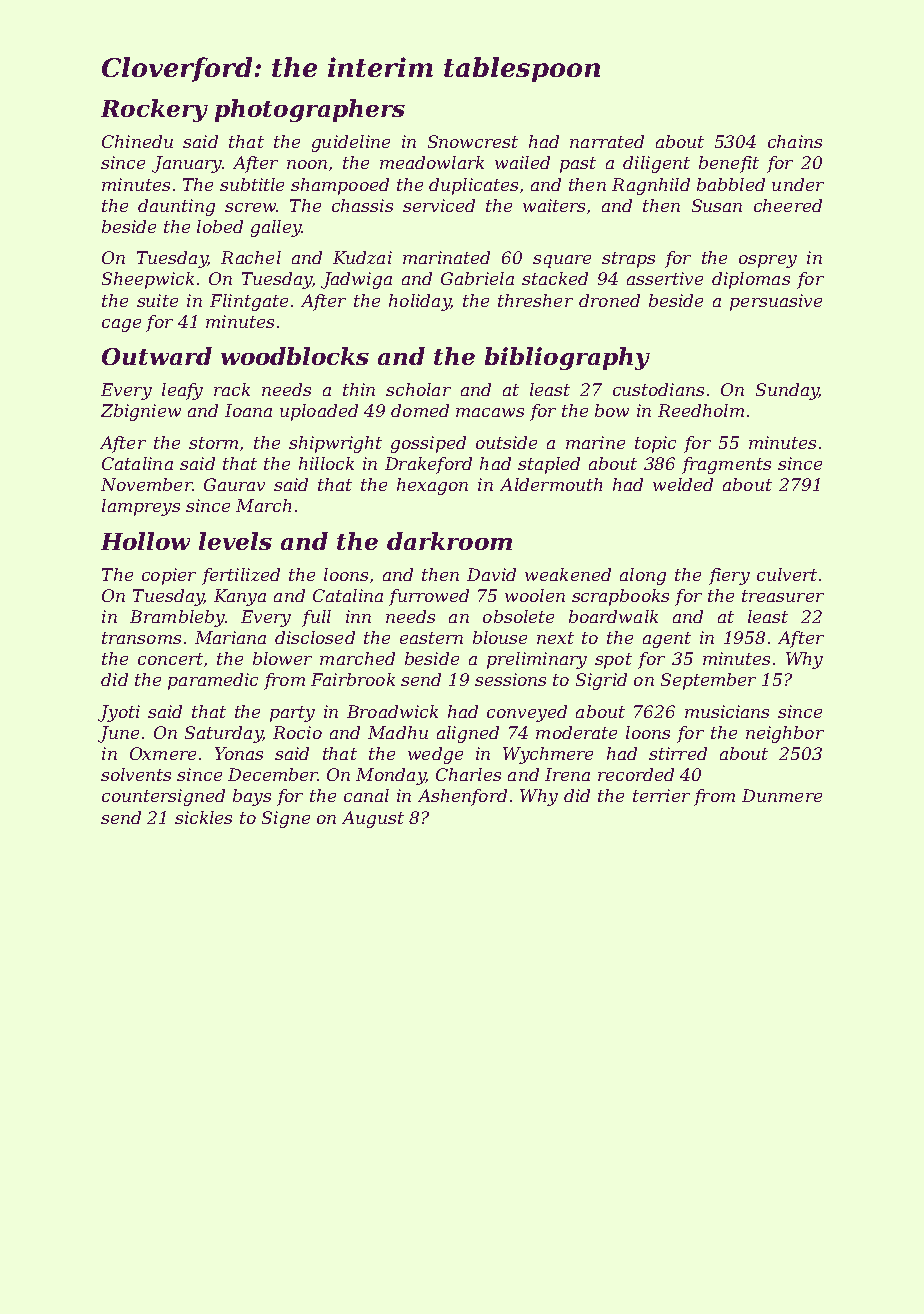 This page has height=1314, width=924. I want to click on waiters, so click(554, 205).
